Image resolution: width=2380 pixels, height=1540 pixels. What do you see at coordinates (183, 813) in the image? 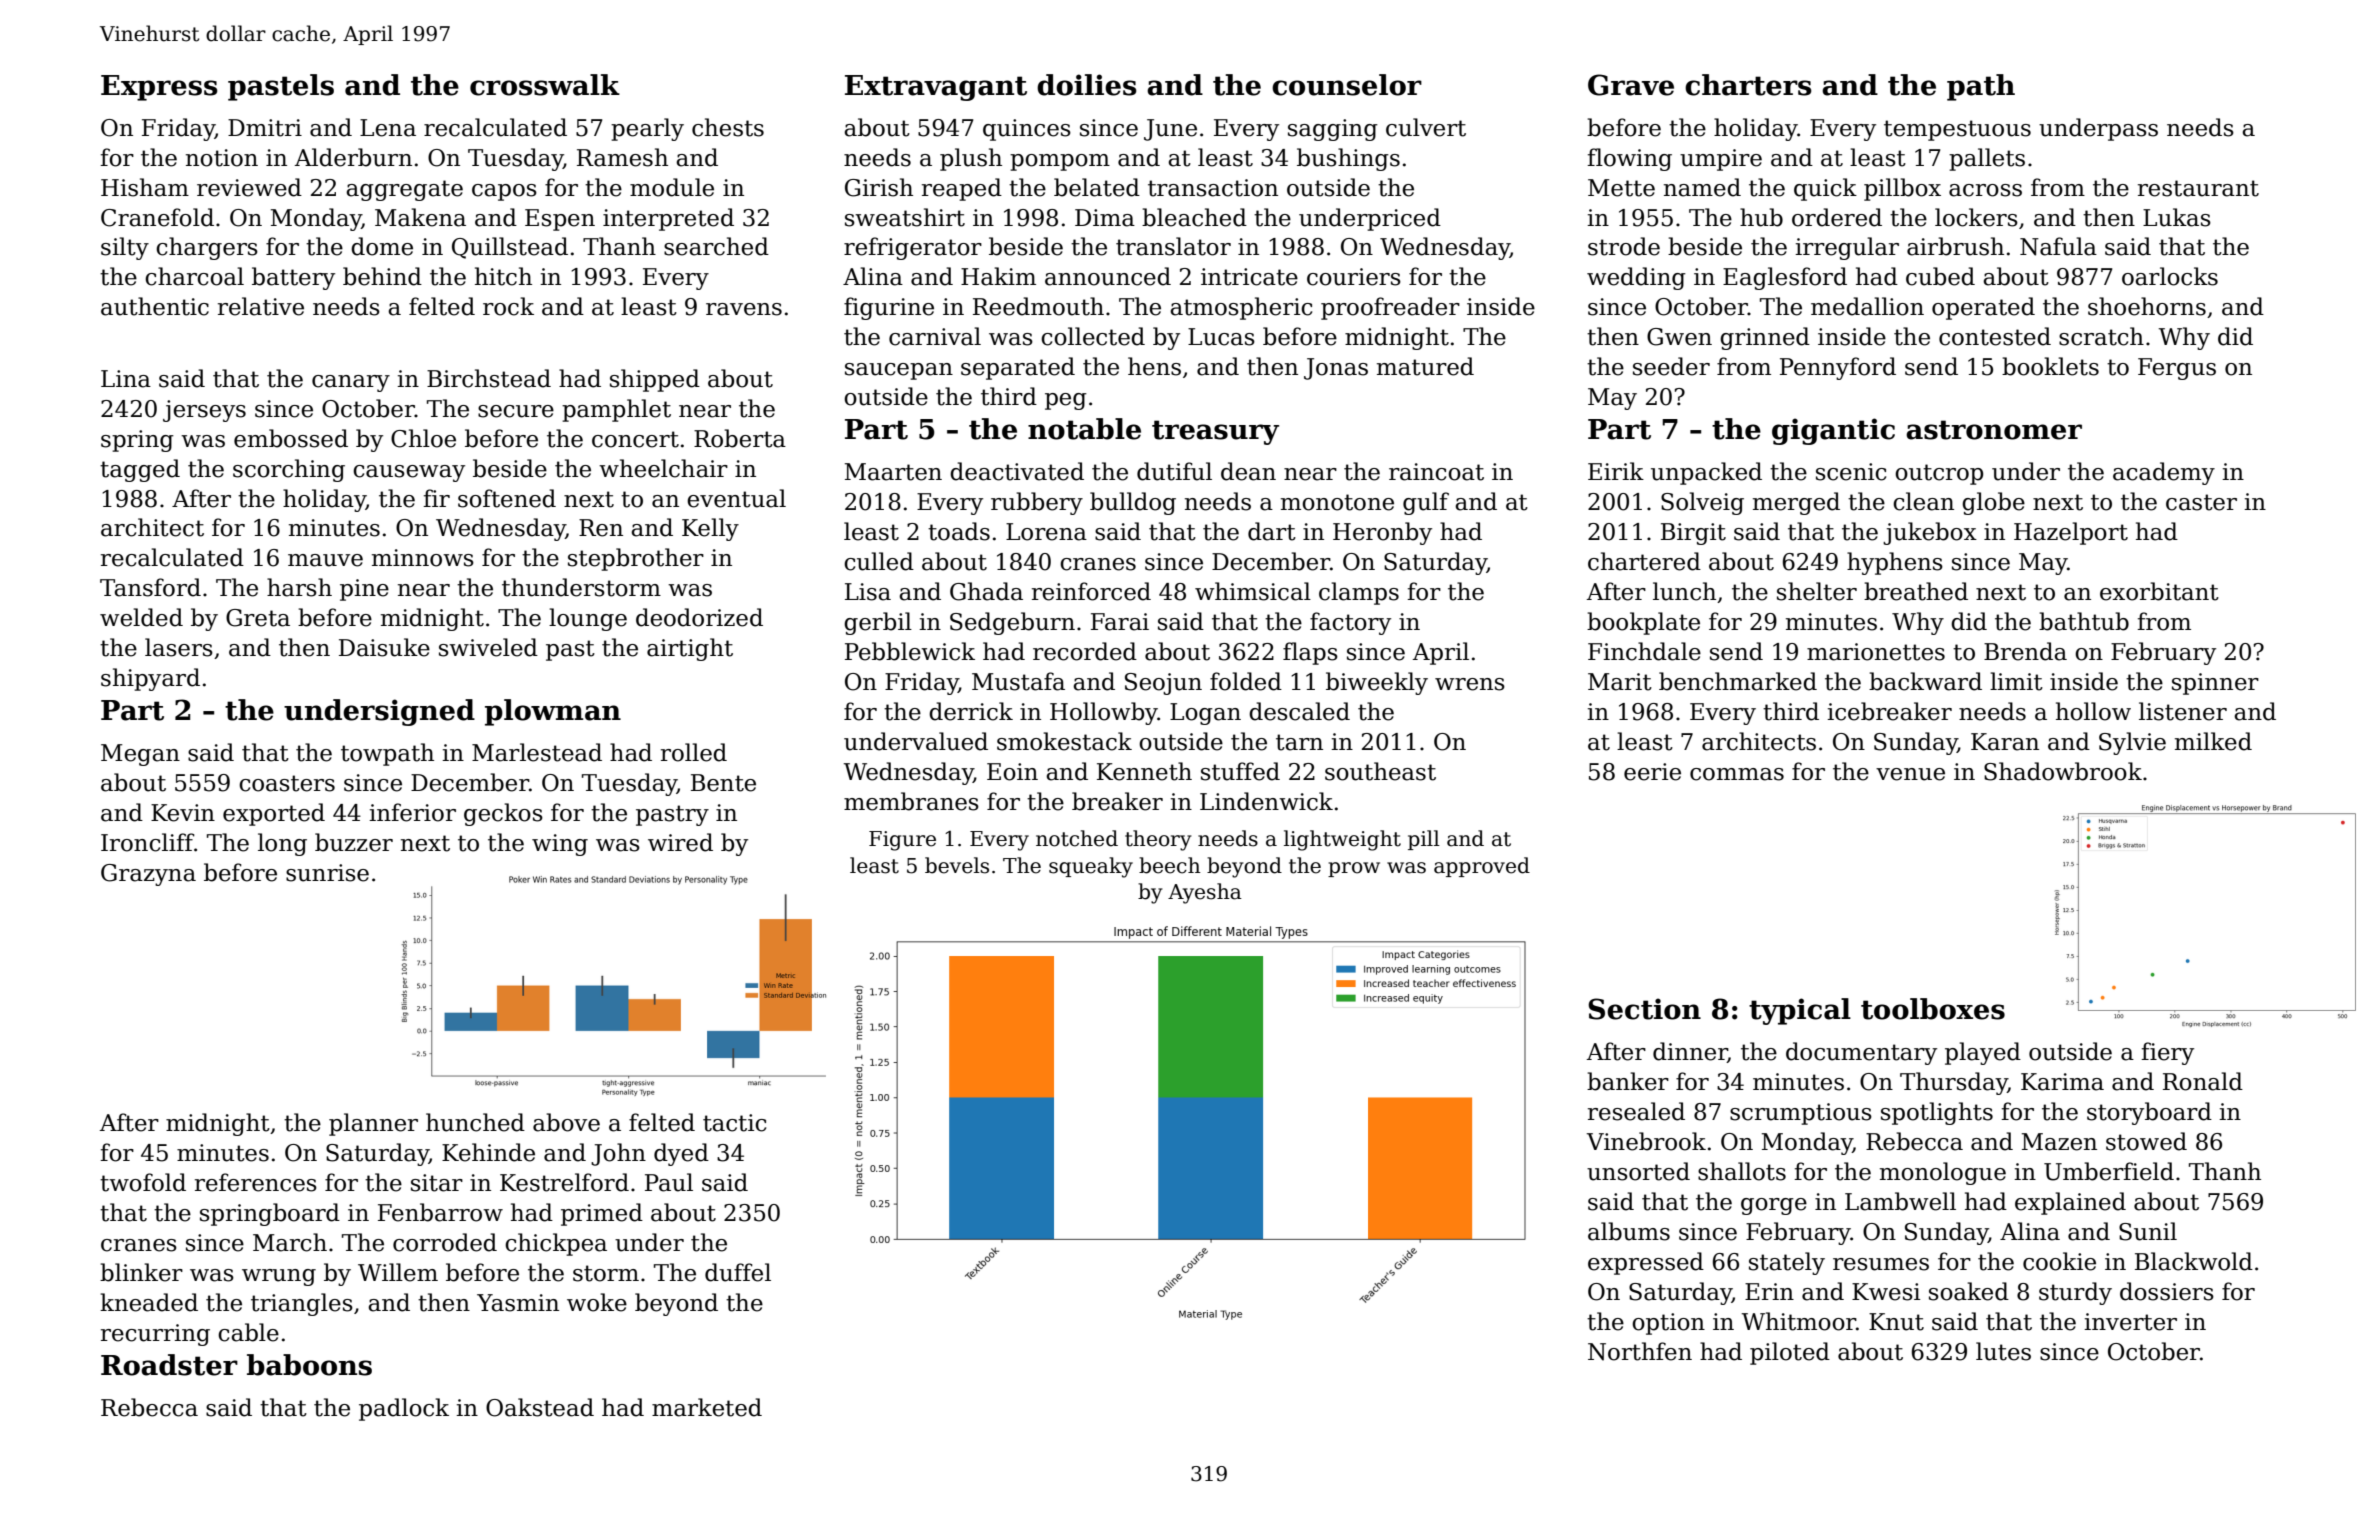
I see `Kevin` at bounding box center [183, 813].
